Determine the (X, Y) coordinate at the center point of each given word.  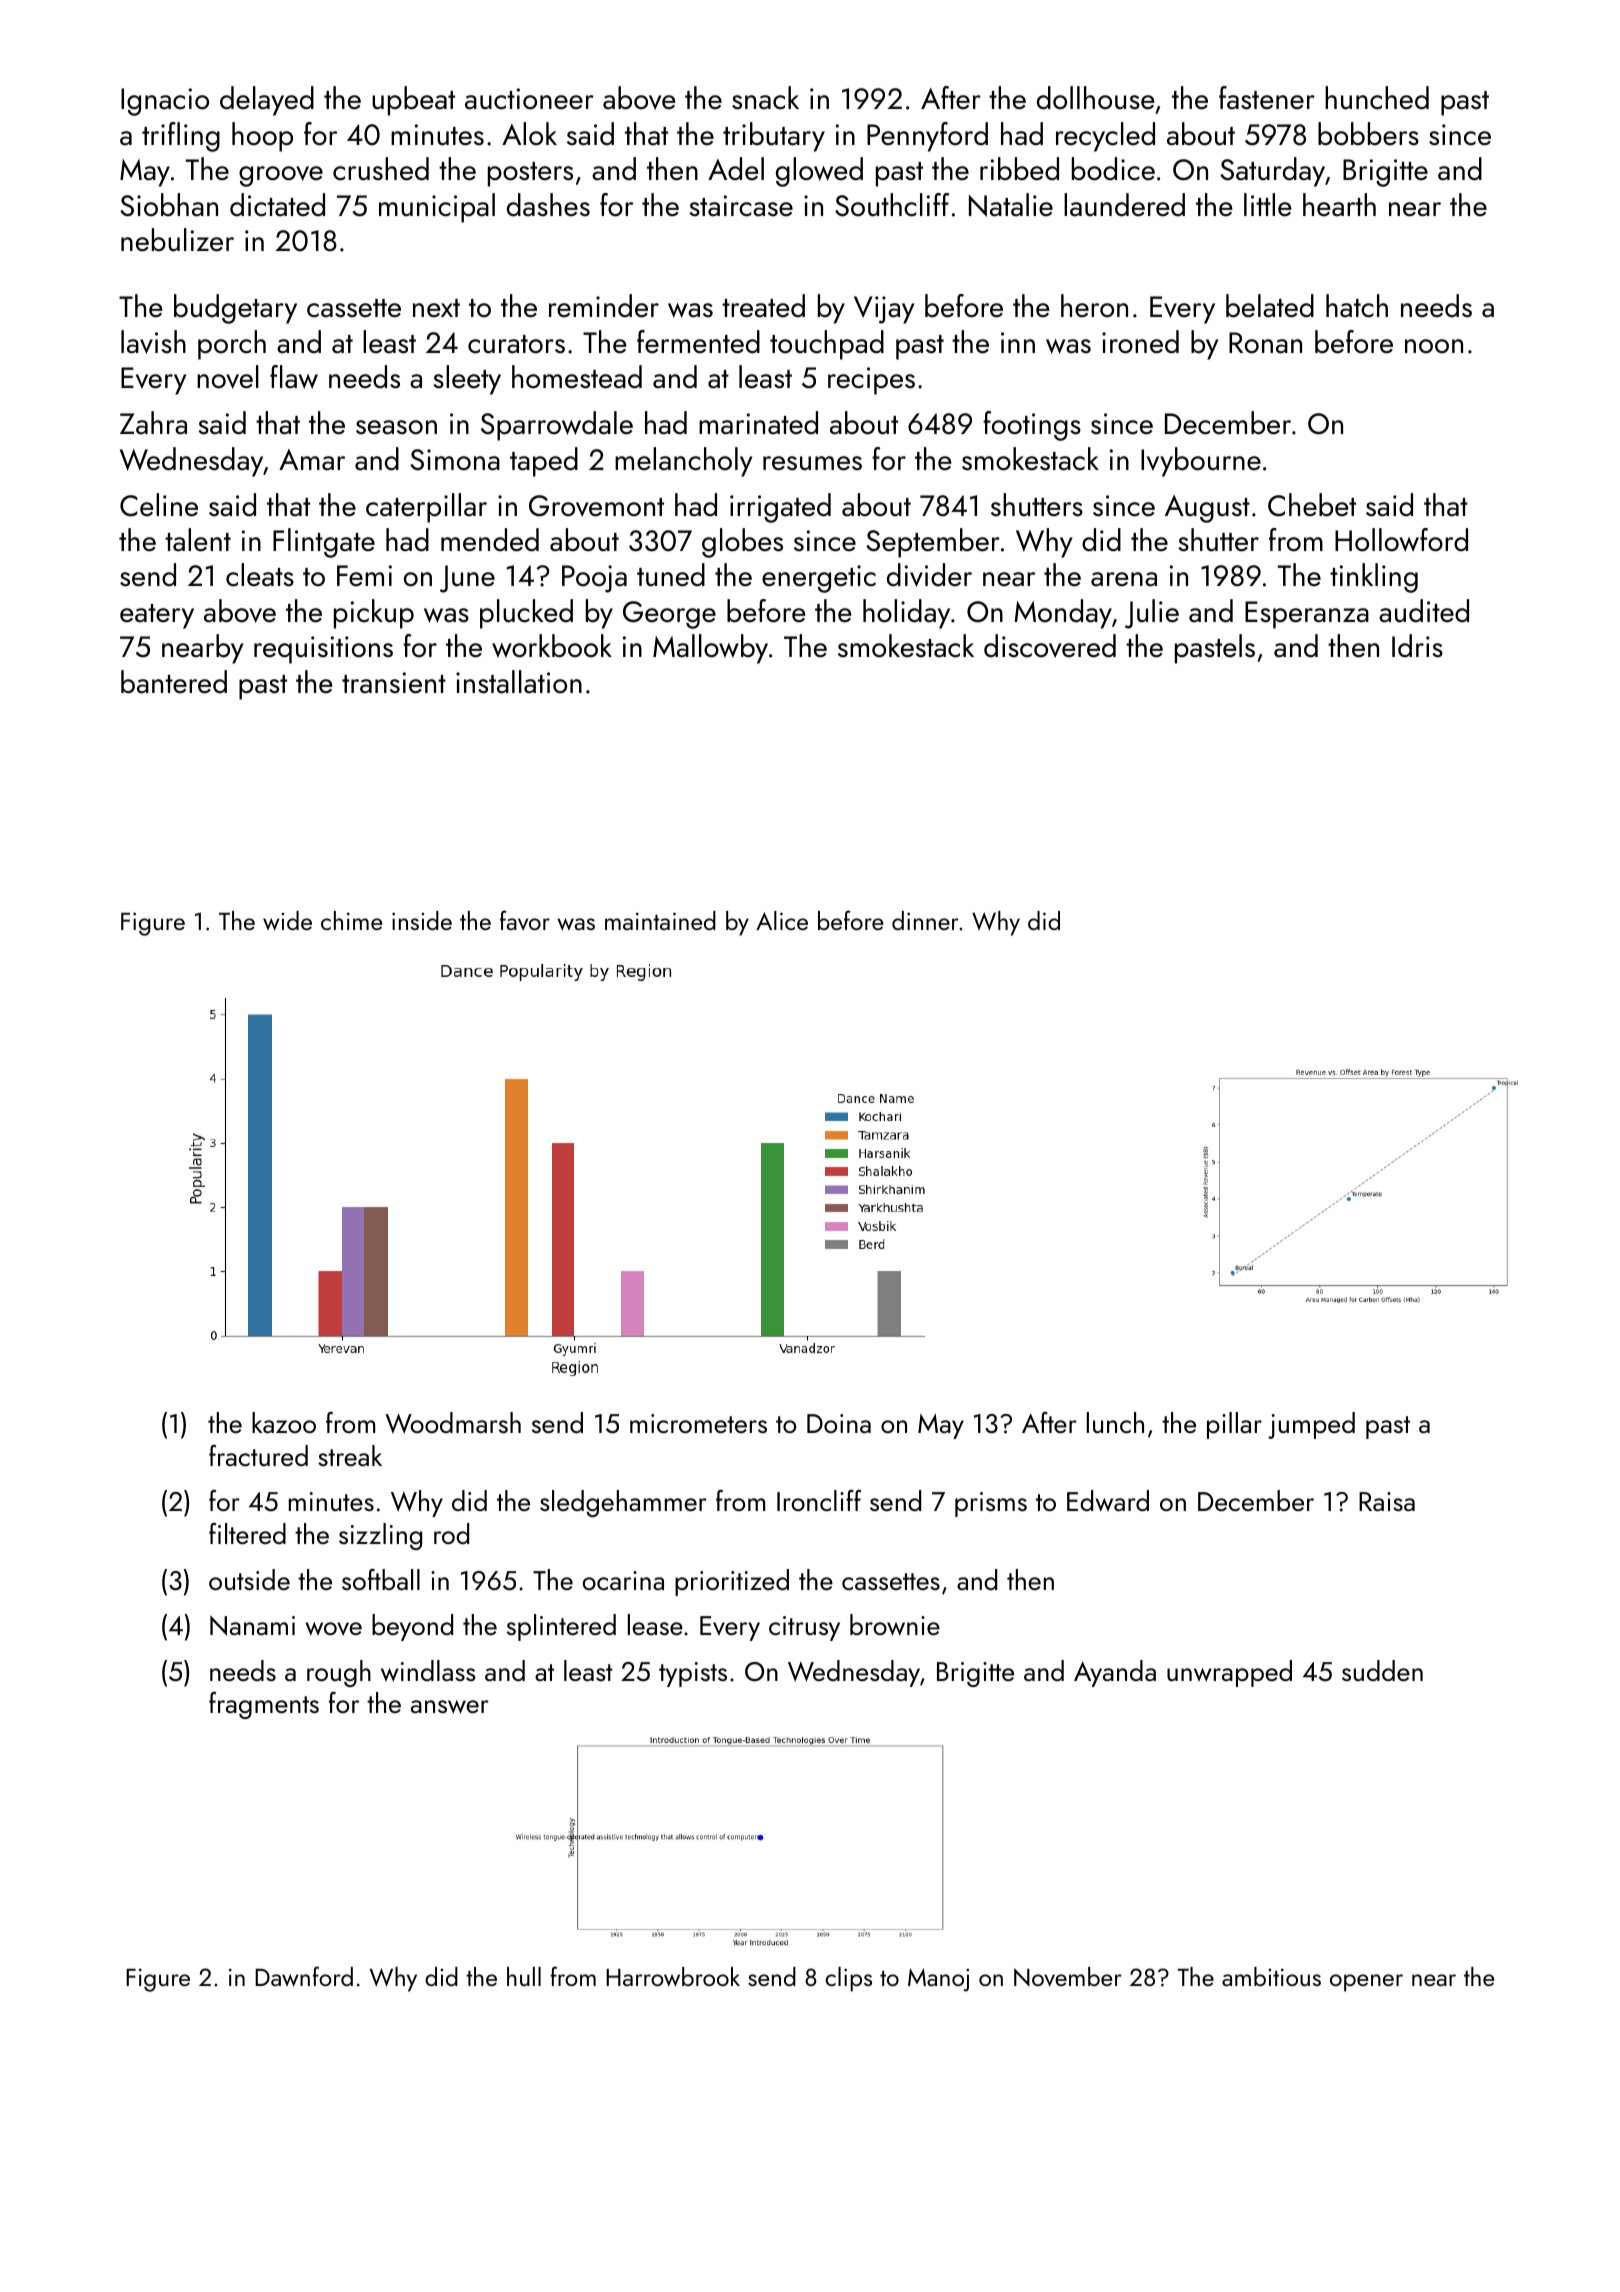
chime (351, 920)
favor (525, 920)
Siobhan (169, 205)
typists (693, 1674)
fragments (264, 1705)
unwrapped (1229, 1673)
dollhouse (1095, 98)
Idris (1417, 646)
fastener (1267, 98)
